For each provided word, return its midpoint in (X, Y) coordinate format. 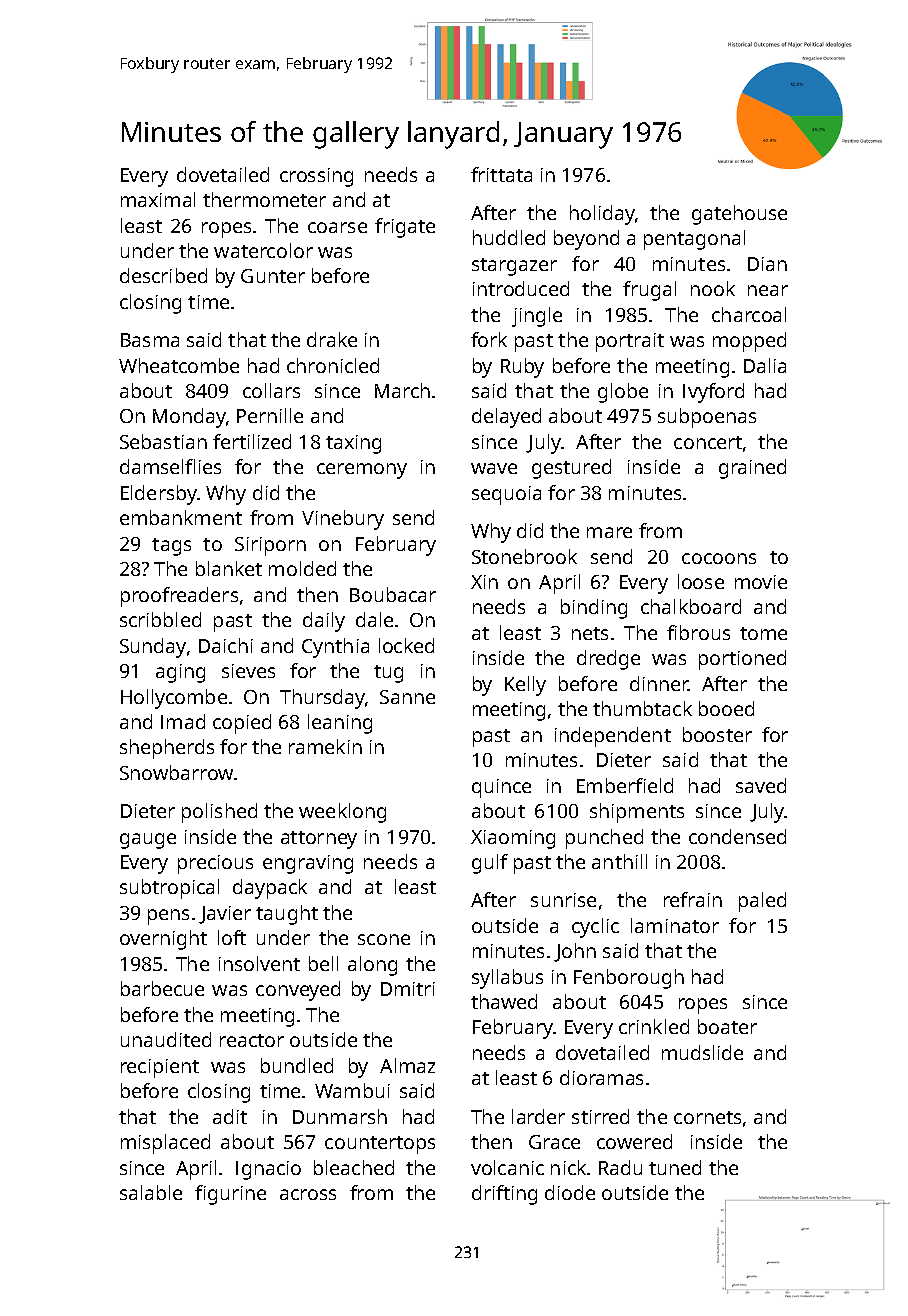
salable (151, 1192)
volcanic (507, 1167)
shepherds (167, 749)
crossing (316, 177)
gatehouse (739, 215)
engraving (308, 864)
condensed (737, 836)
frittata (501, 174)
